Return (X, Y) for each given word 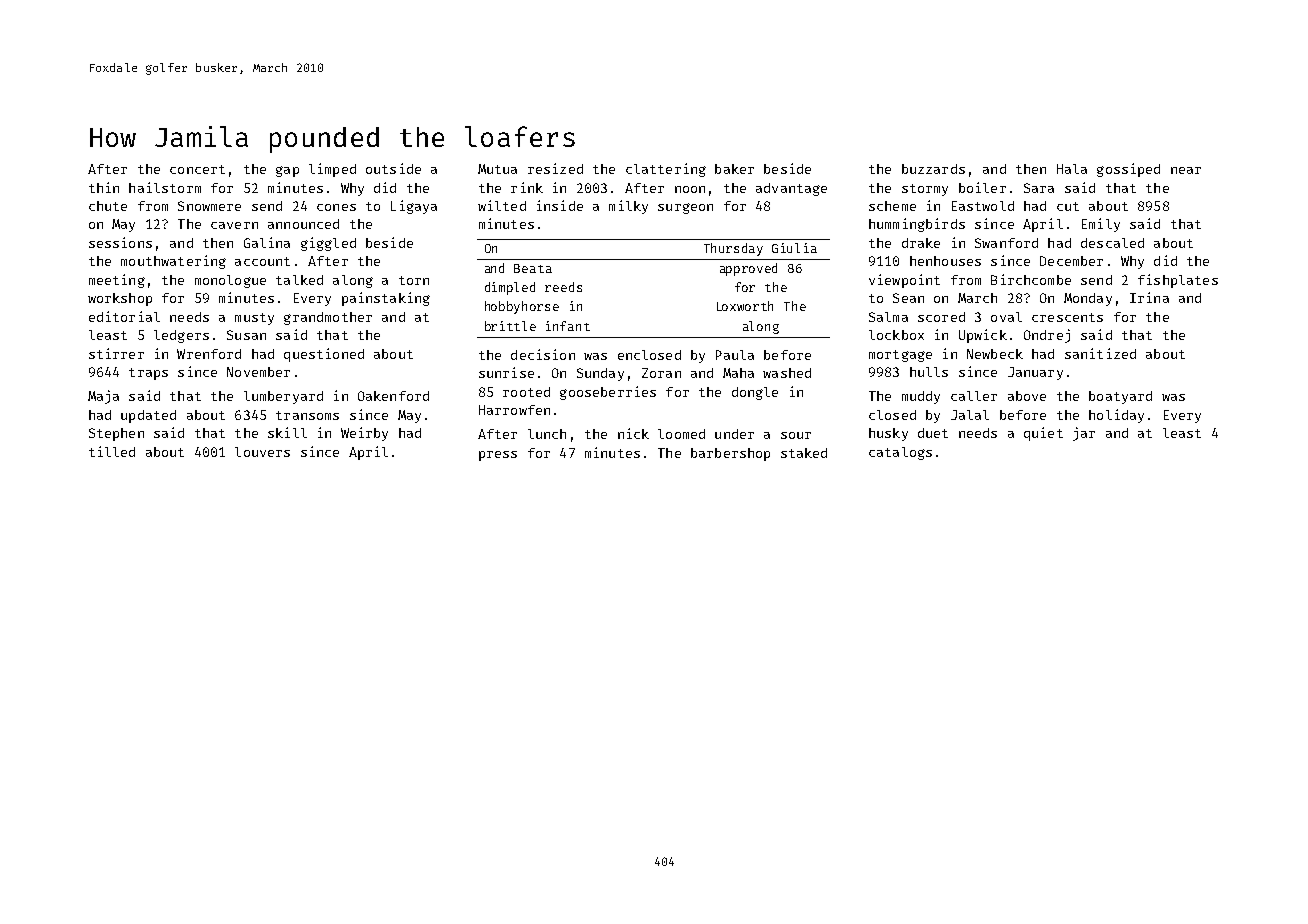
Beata (533, 268)
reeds (563, 287)
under (734, 434)
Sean (908, 298)
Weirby (364, 434)
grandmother (328, 318)
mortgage (900, 356)
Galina (267, 242)
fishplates (1178, 281)
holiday (1116, 416)
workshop (120, 299)
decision (543, 354)
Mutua (497, 169)
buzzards (933, 169)
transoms (307, 415)
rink (527, 187)
